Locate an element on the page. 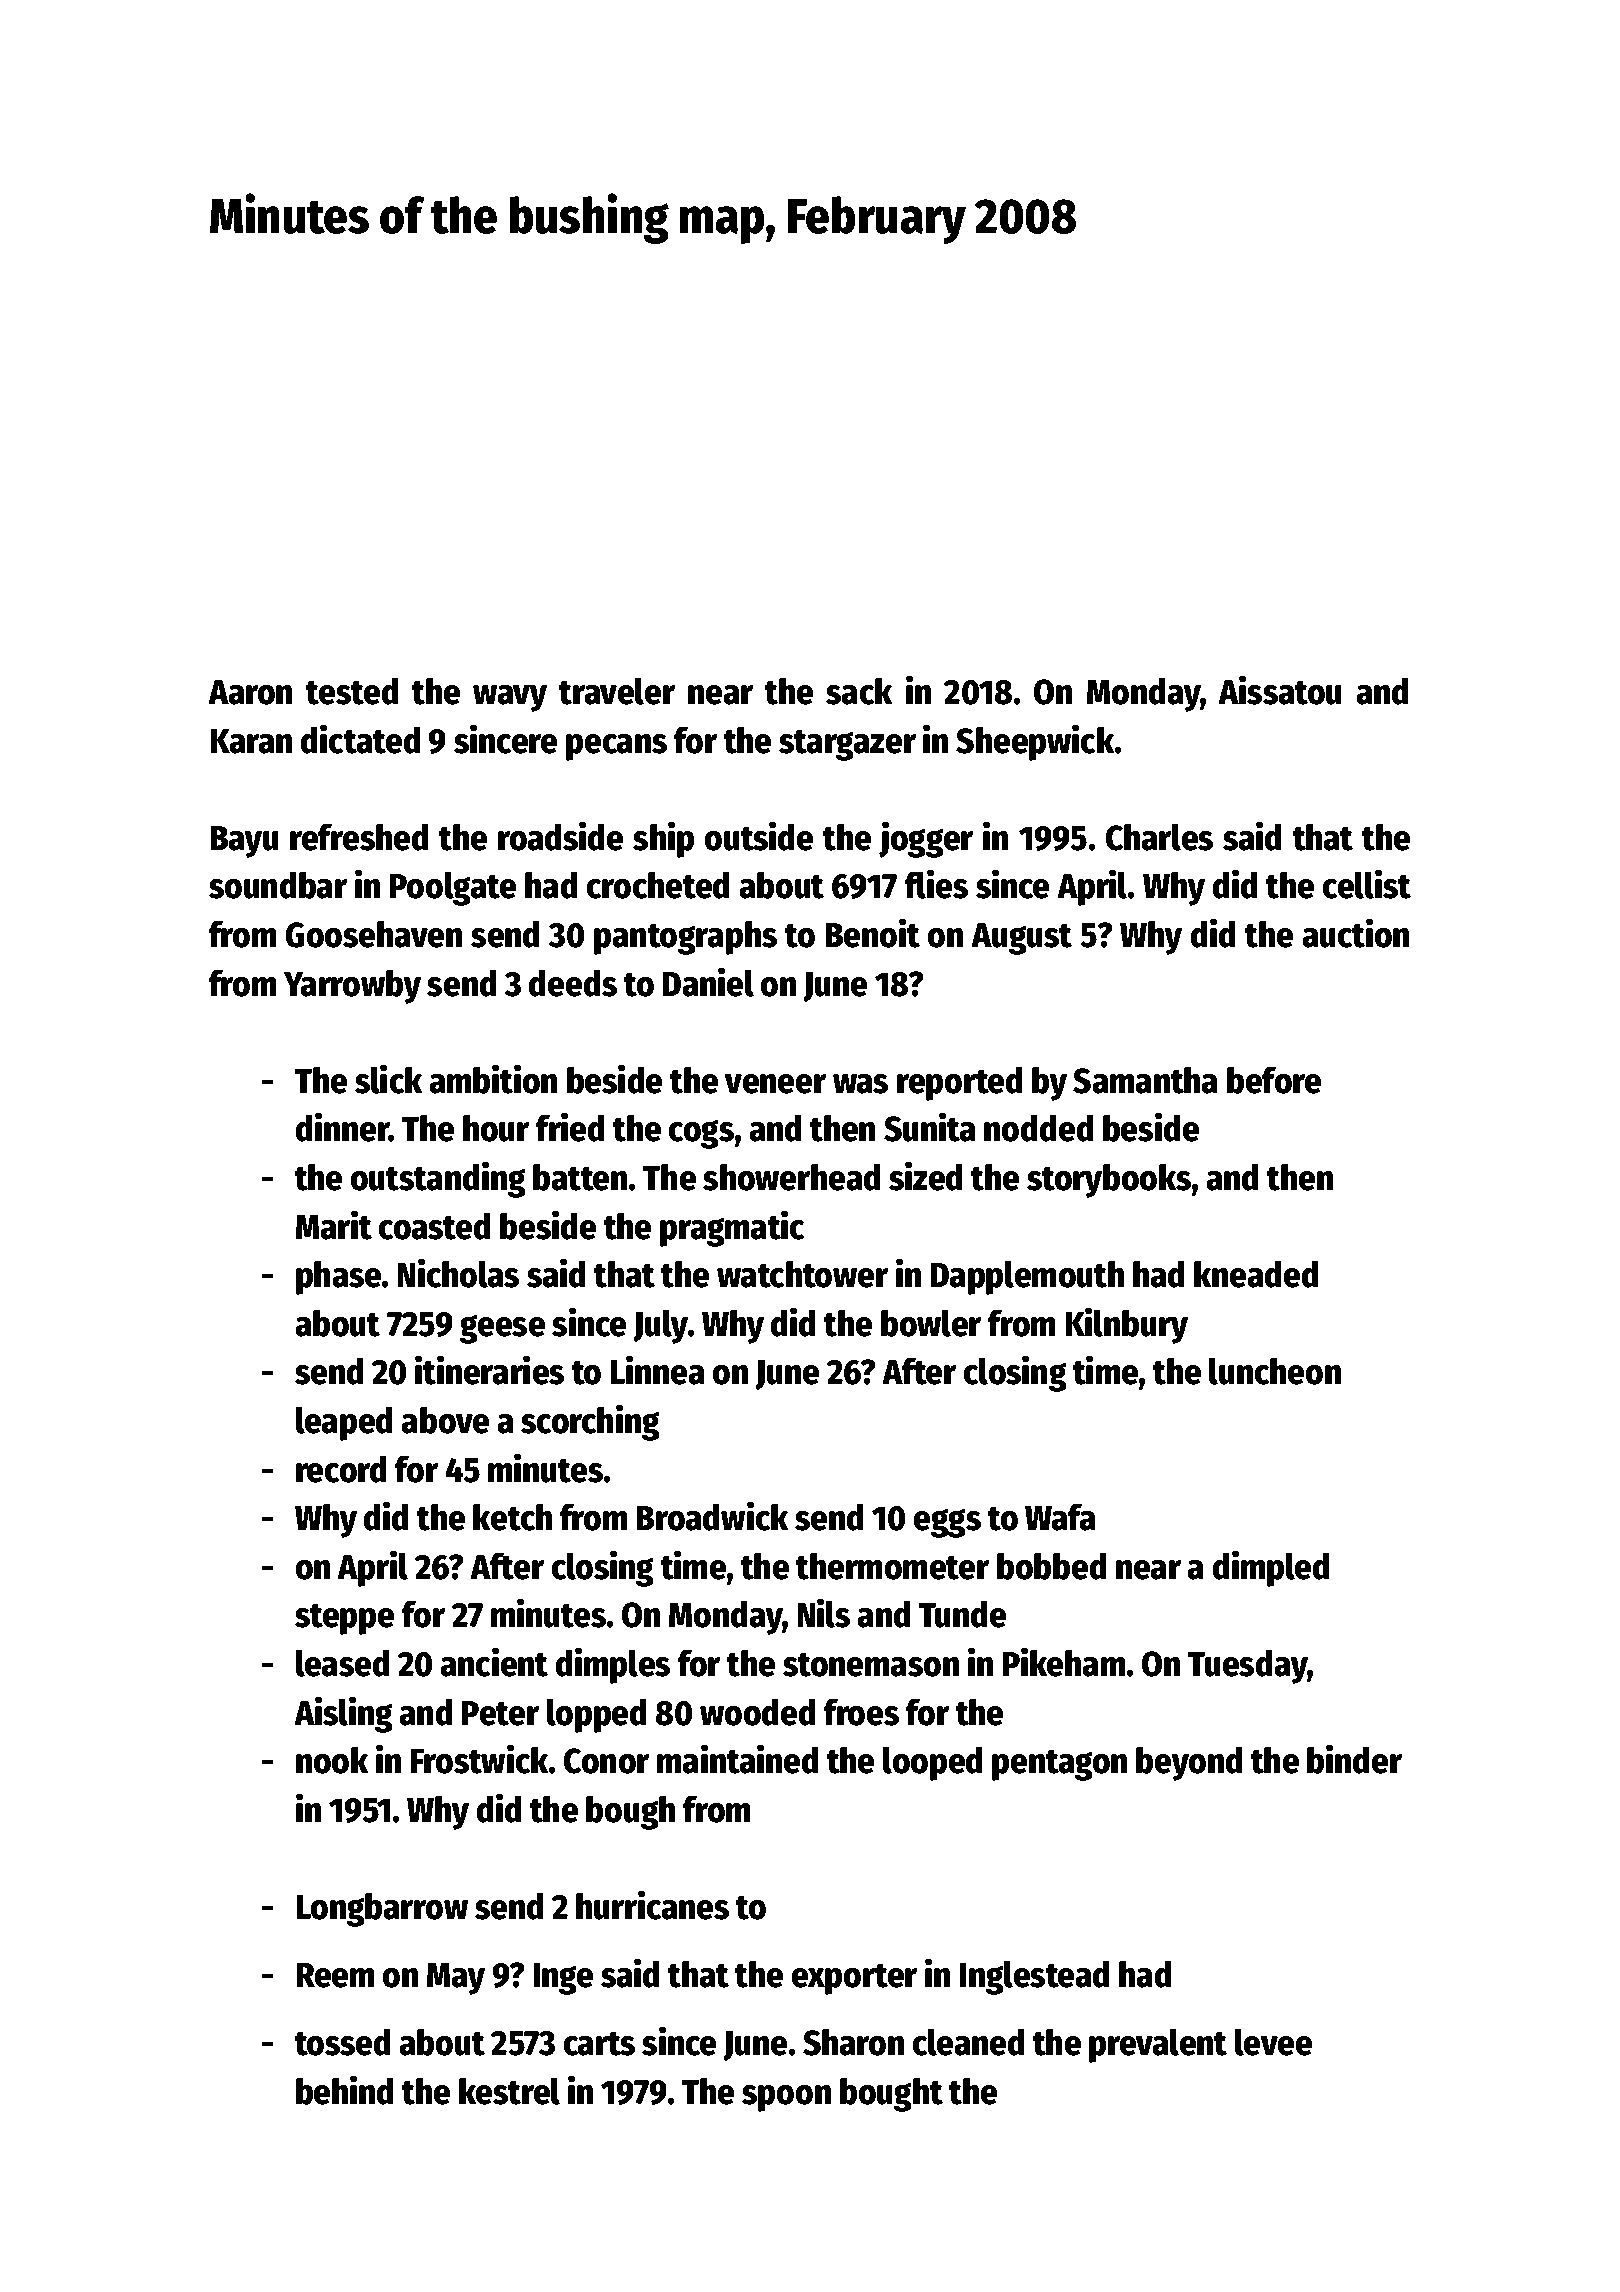 This page has width=1620, height=2292. behind is located at coordinates (345, 2090).
